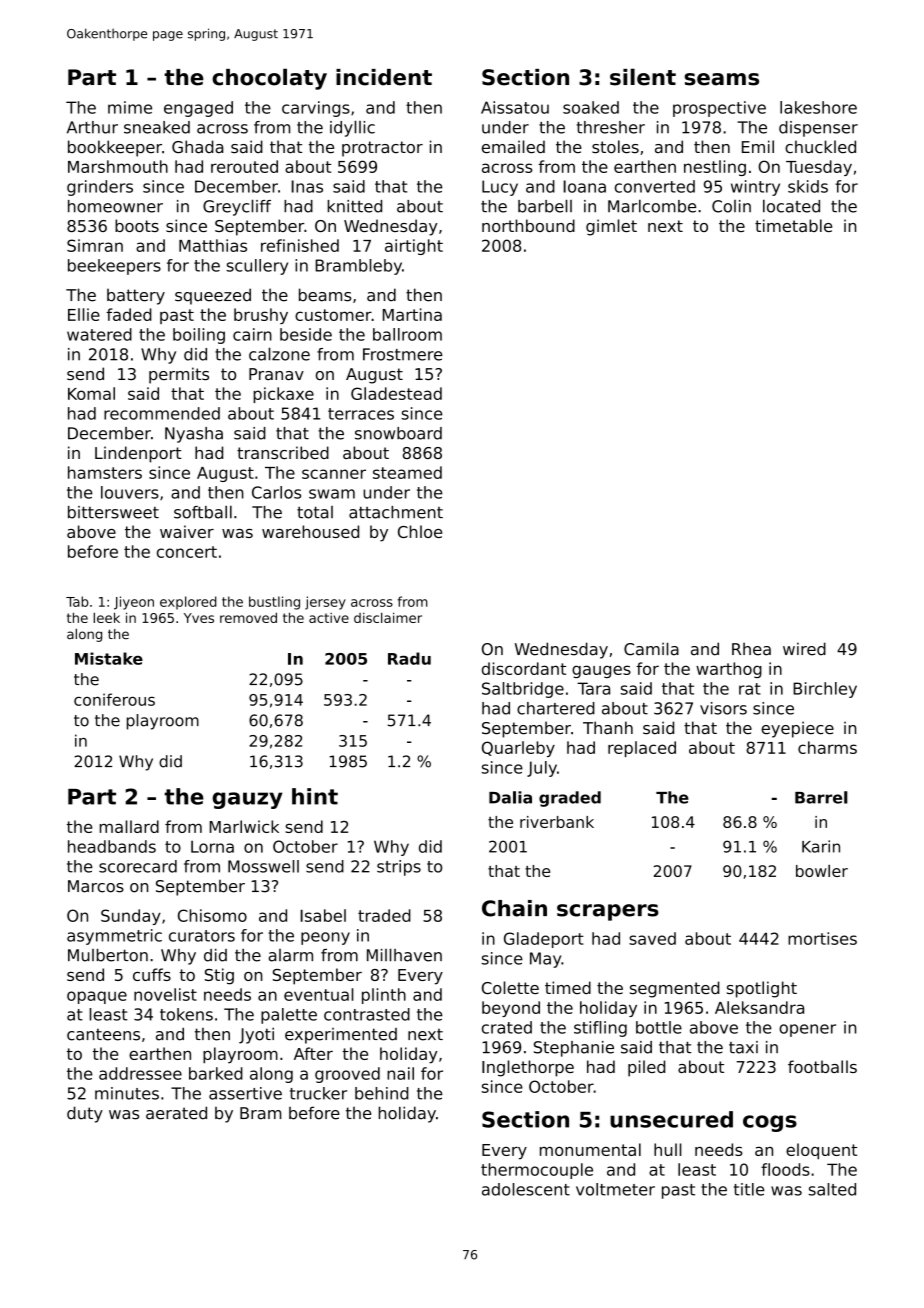 Image resolution: width=924 pixels, height=1308 pixels. I want to click on seams, so click(721, 79).
